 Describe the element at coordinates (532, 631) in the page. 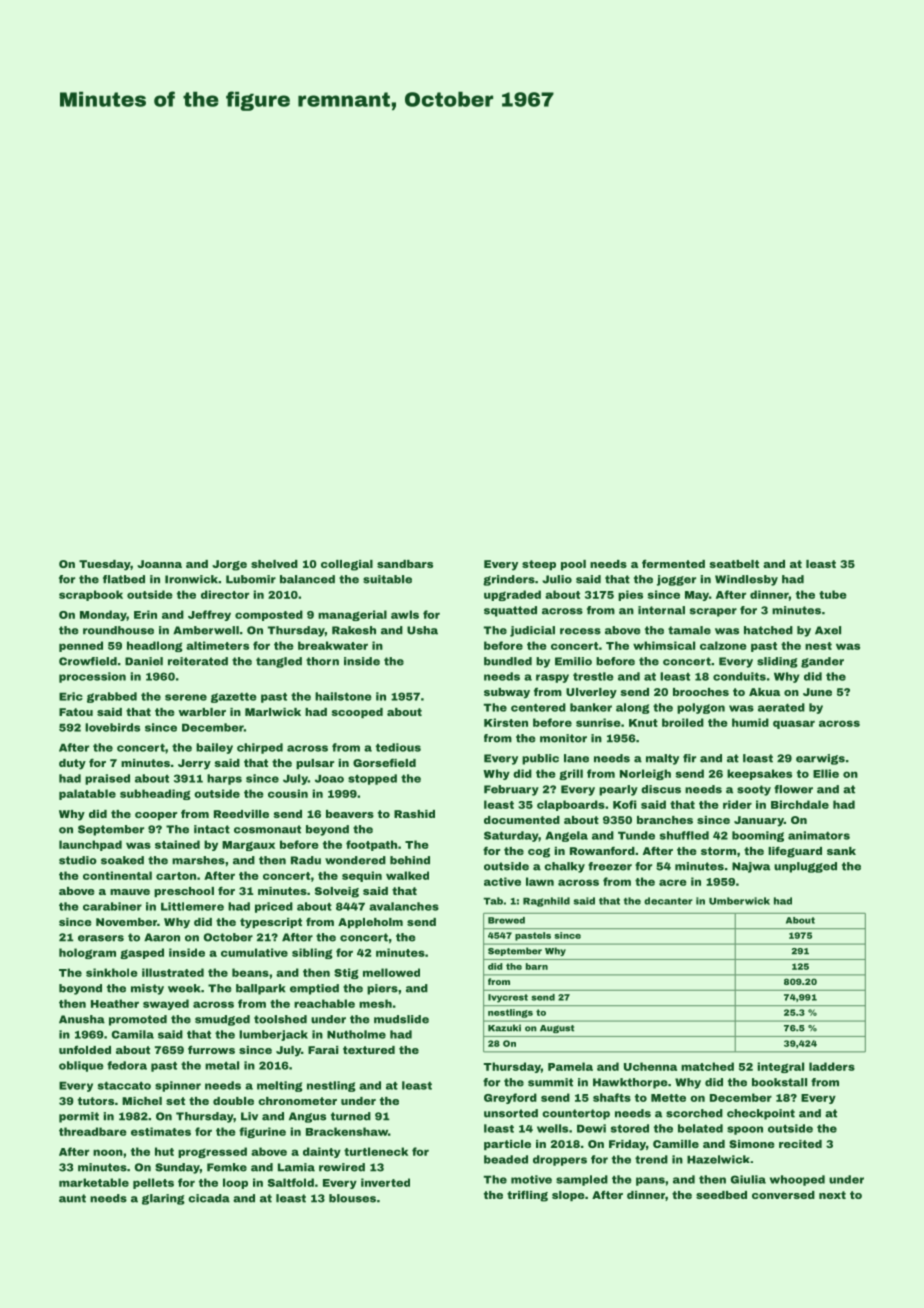

I see `judicial` at that location.
